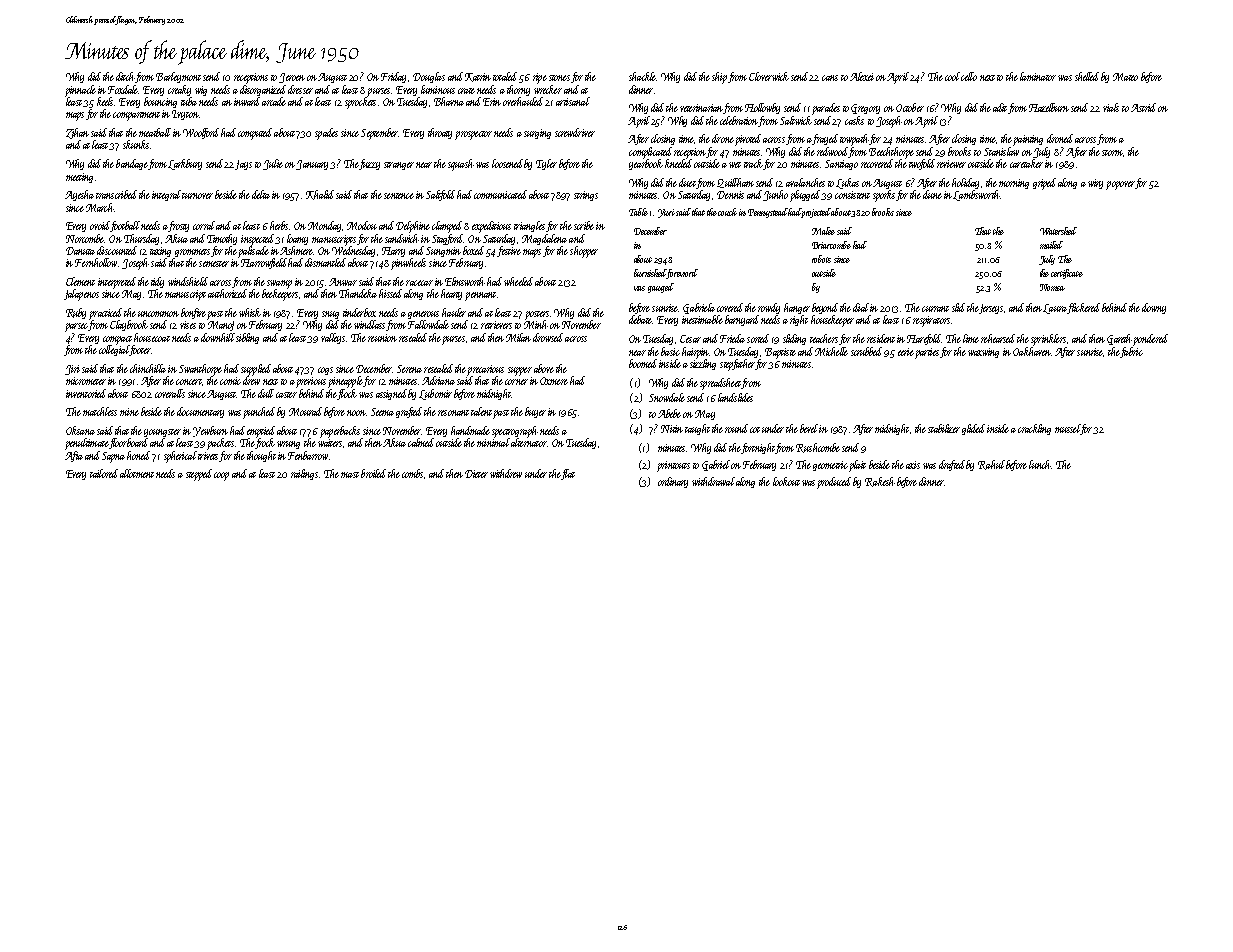 The height and width of the image is (952, 1233). Describe the element at coordinates (537, 134) in the image. I see `surging` at that location.
